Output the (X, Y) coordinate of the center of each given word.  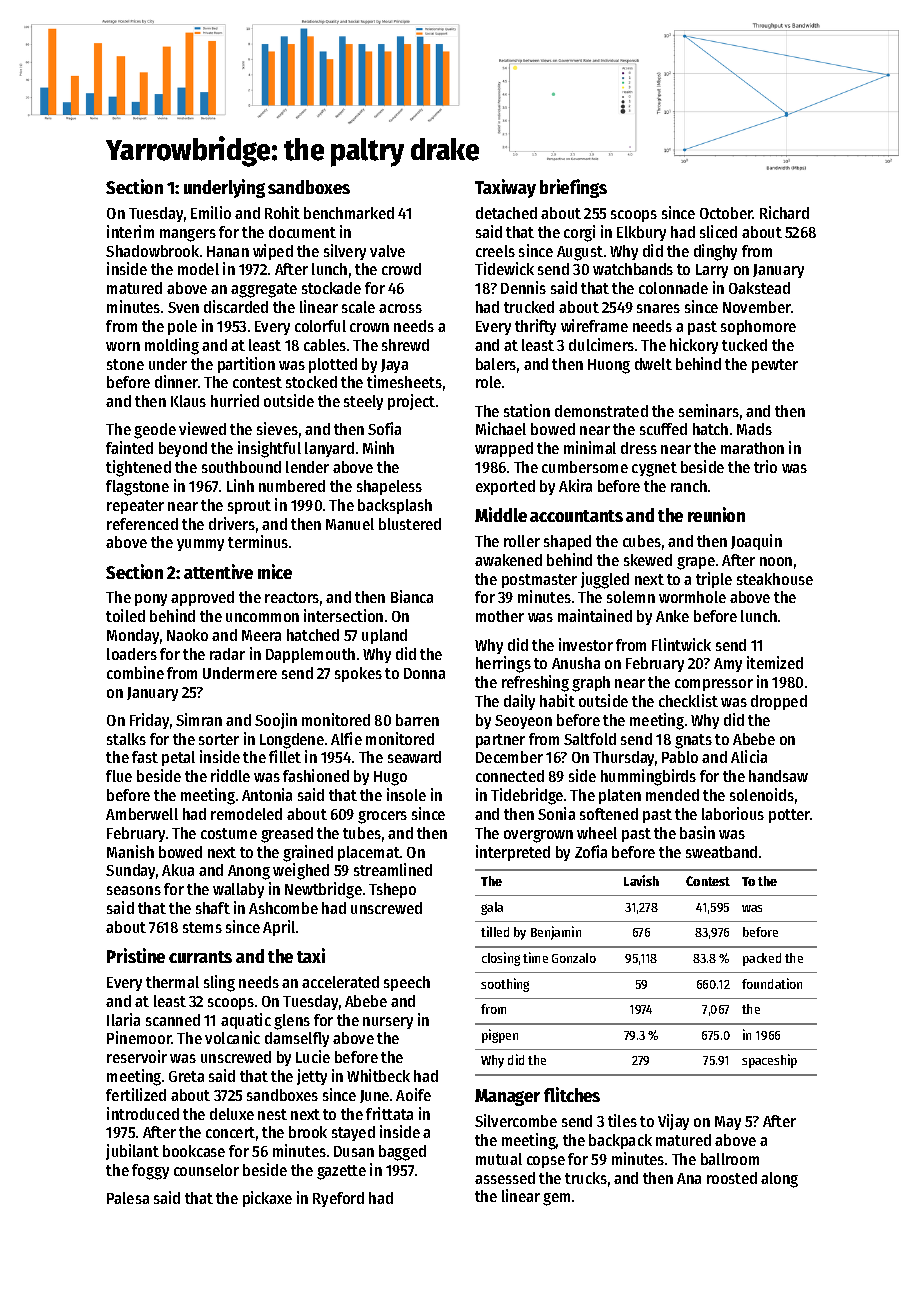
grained (308, 853)
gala (492, 908)
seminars (709, 410)
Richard (784, 212)
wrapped (504, 449)
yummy (200, 545)
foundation (772, 983)
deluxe (232, 1114)
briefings (573, 188)
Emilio (211, 212)
